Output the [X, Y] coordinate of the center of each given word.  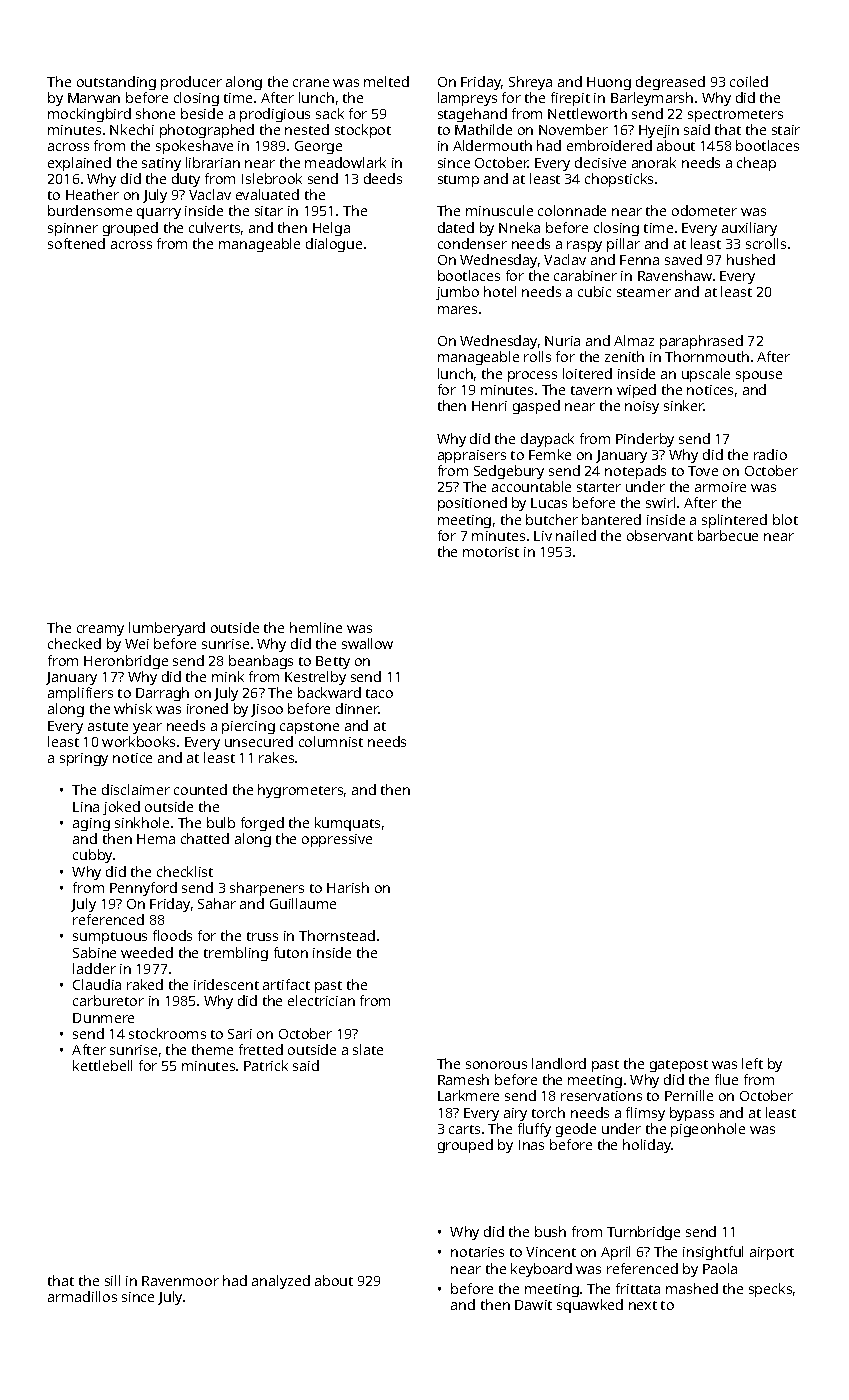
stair [786, 130]
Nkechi [132, 129]
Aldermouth [492, 145]
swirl [660, 502]
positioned [472, 504]
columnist [331, 741]
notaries [477, 1252]
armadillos [82, 1296]
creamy [100, 630]
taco [379, 693]
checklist [185, 871]
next [643, 1305]
